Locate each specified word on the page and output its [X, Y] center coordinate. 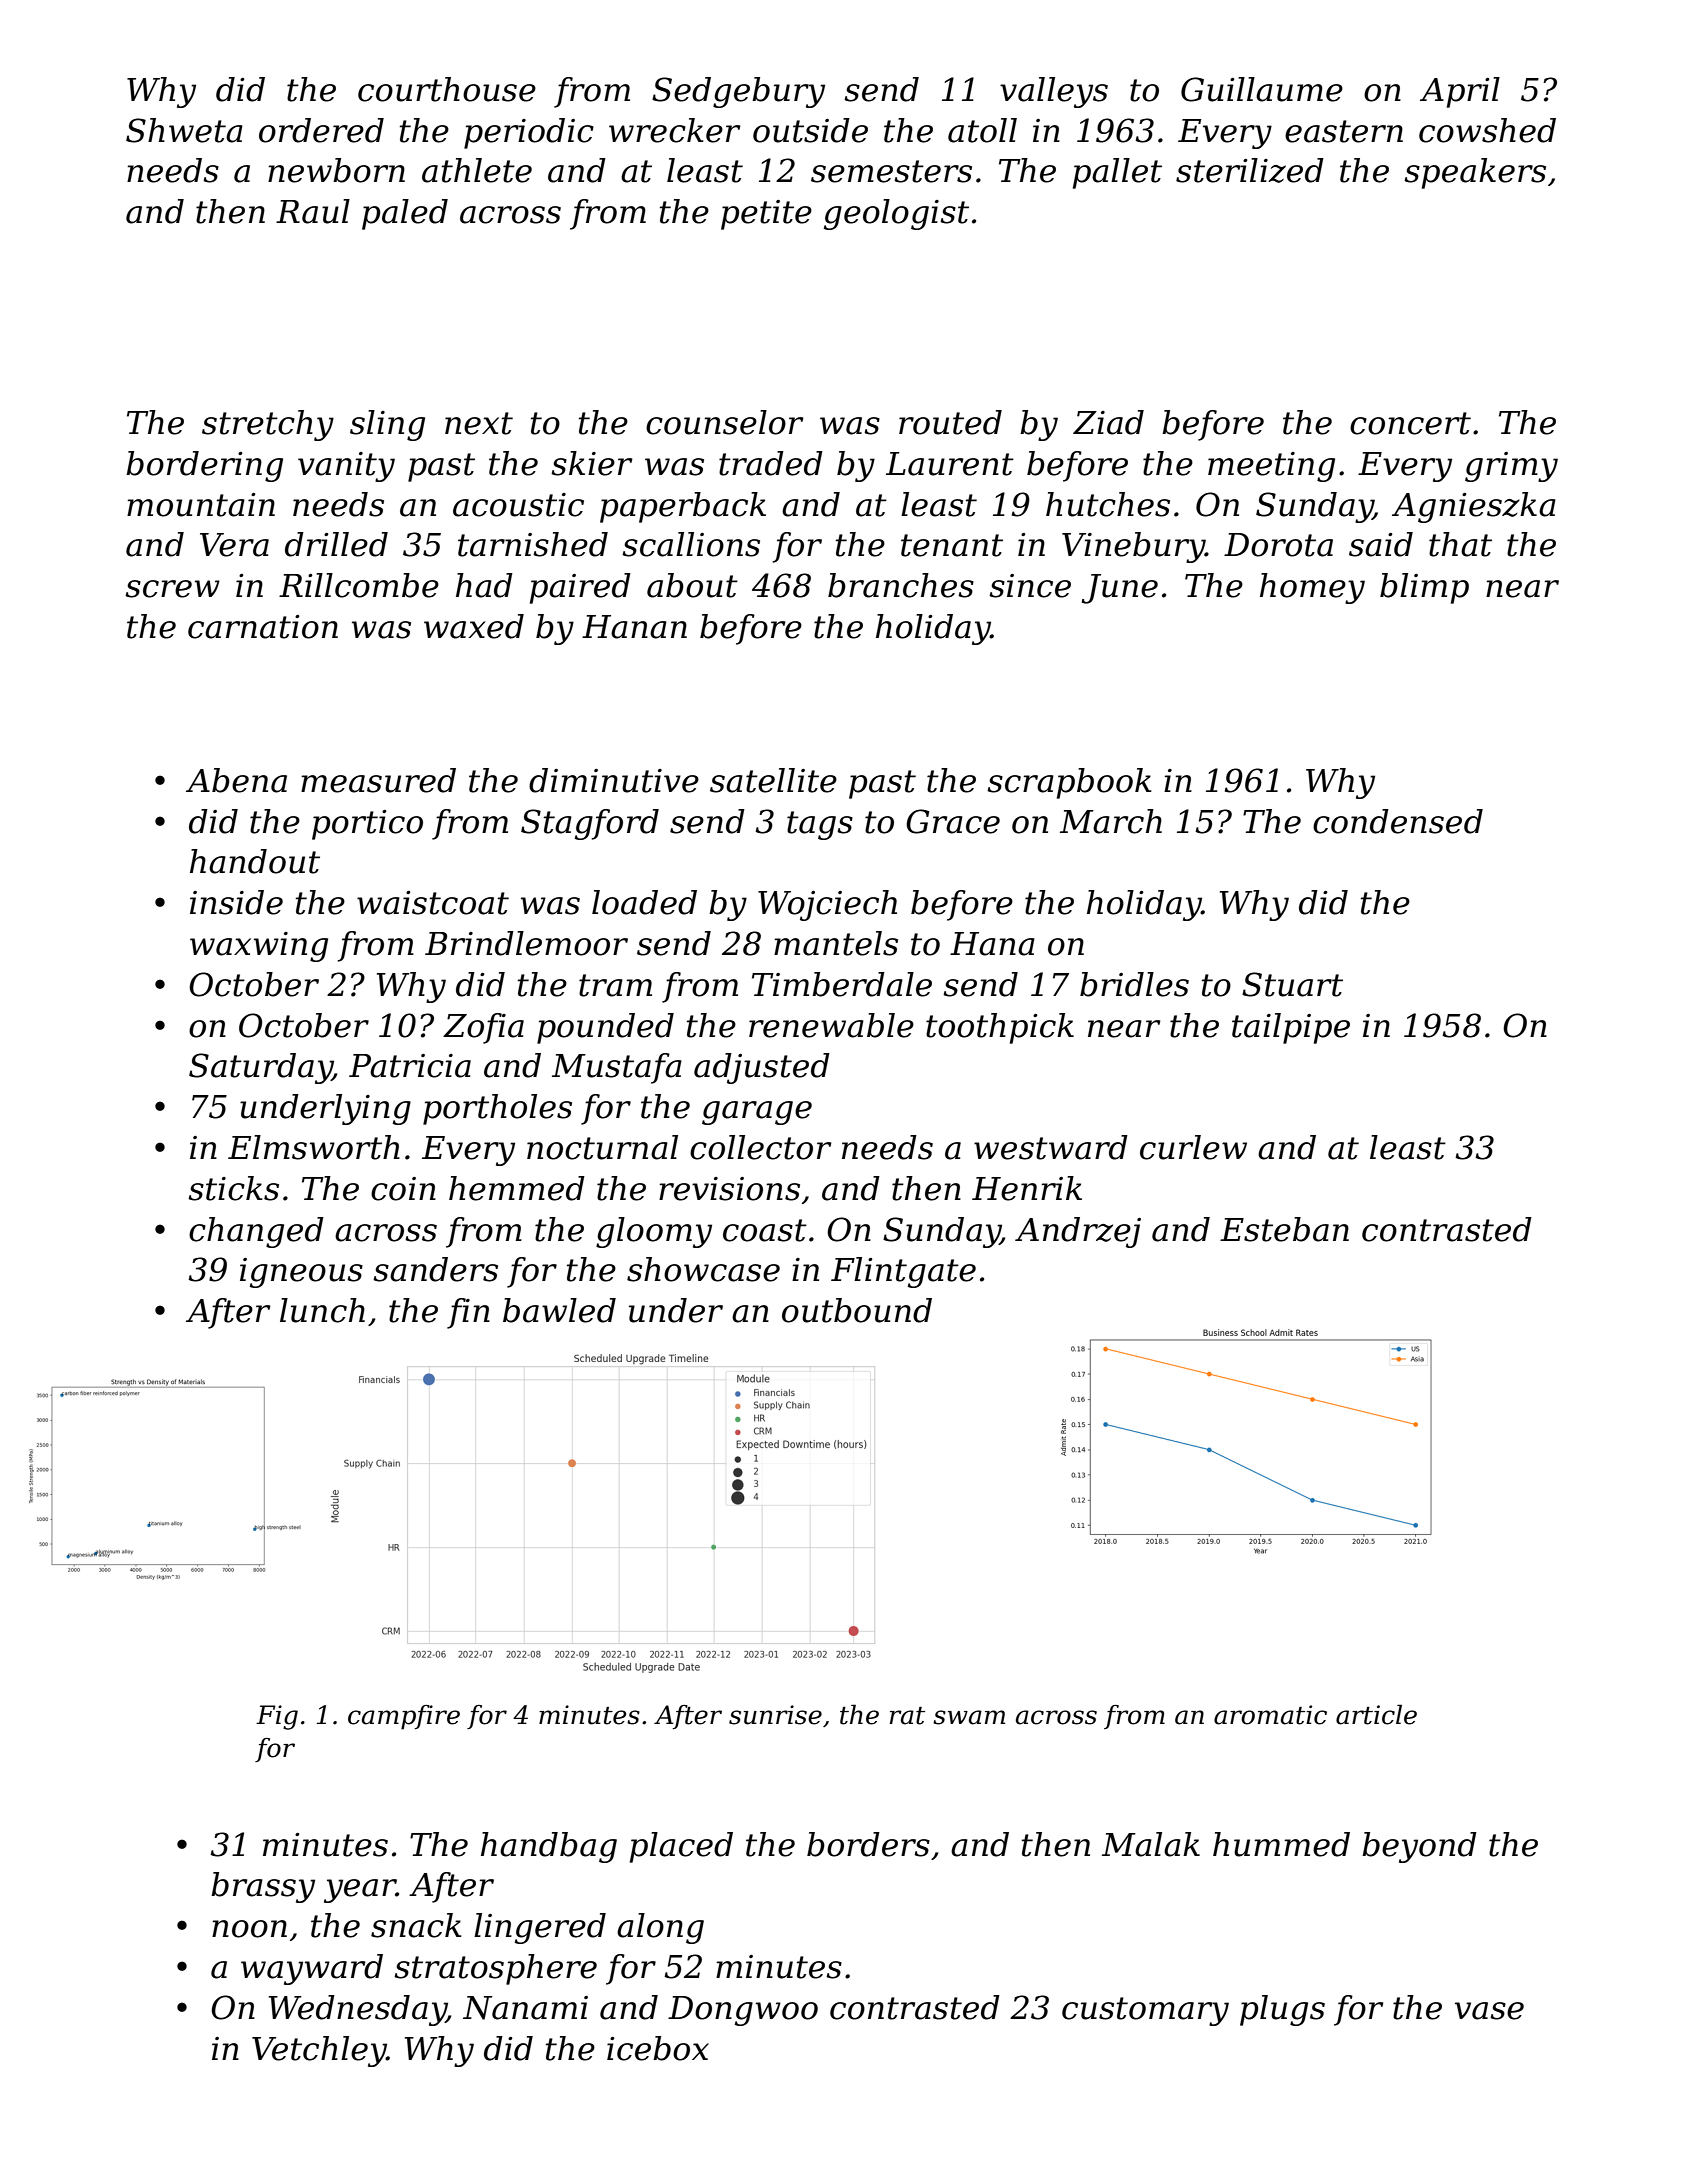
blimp [1424, 588]
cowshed [1487, 130]
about [692, 585]
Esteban [1284, 1229]
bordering [204, 466]
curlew [1193, 1147]
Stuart [1292, 984]
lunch [322, 1310]
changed [256, 1232]
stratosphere [495, 1969]
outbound [857, 1310]
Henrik [1027, 1188]
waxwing [259, 947]
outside [810, 130]
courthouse [447, 89]
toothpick [1000, 1028]
